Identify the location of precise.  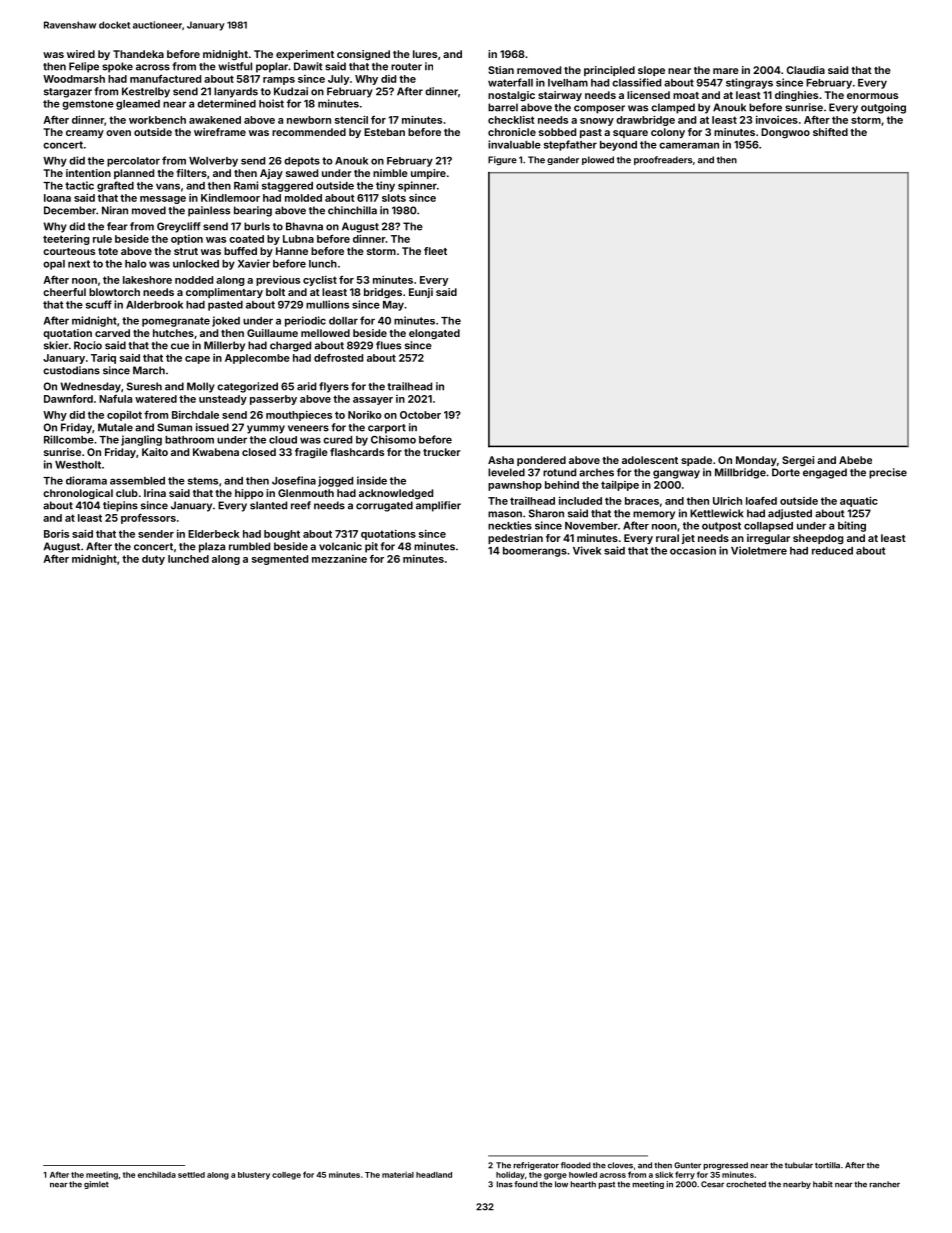
(888, 473).
